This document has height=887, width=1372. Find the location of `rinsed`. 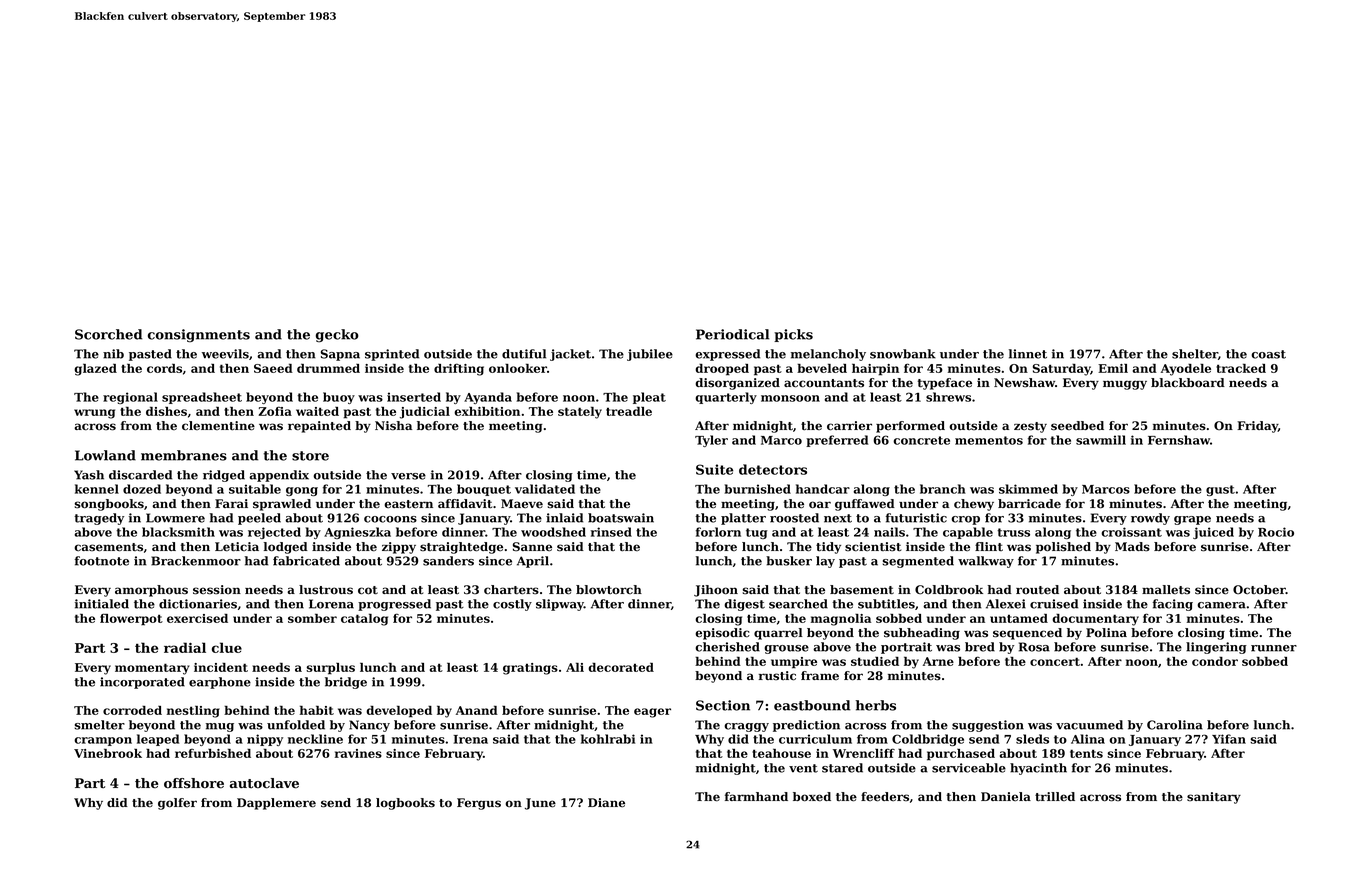

rinsed is located at coordinates (611, 532).
